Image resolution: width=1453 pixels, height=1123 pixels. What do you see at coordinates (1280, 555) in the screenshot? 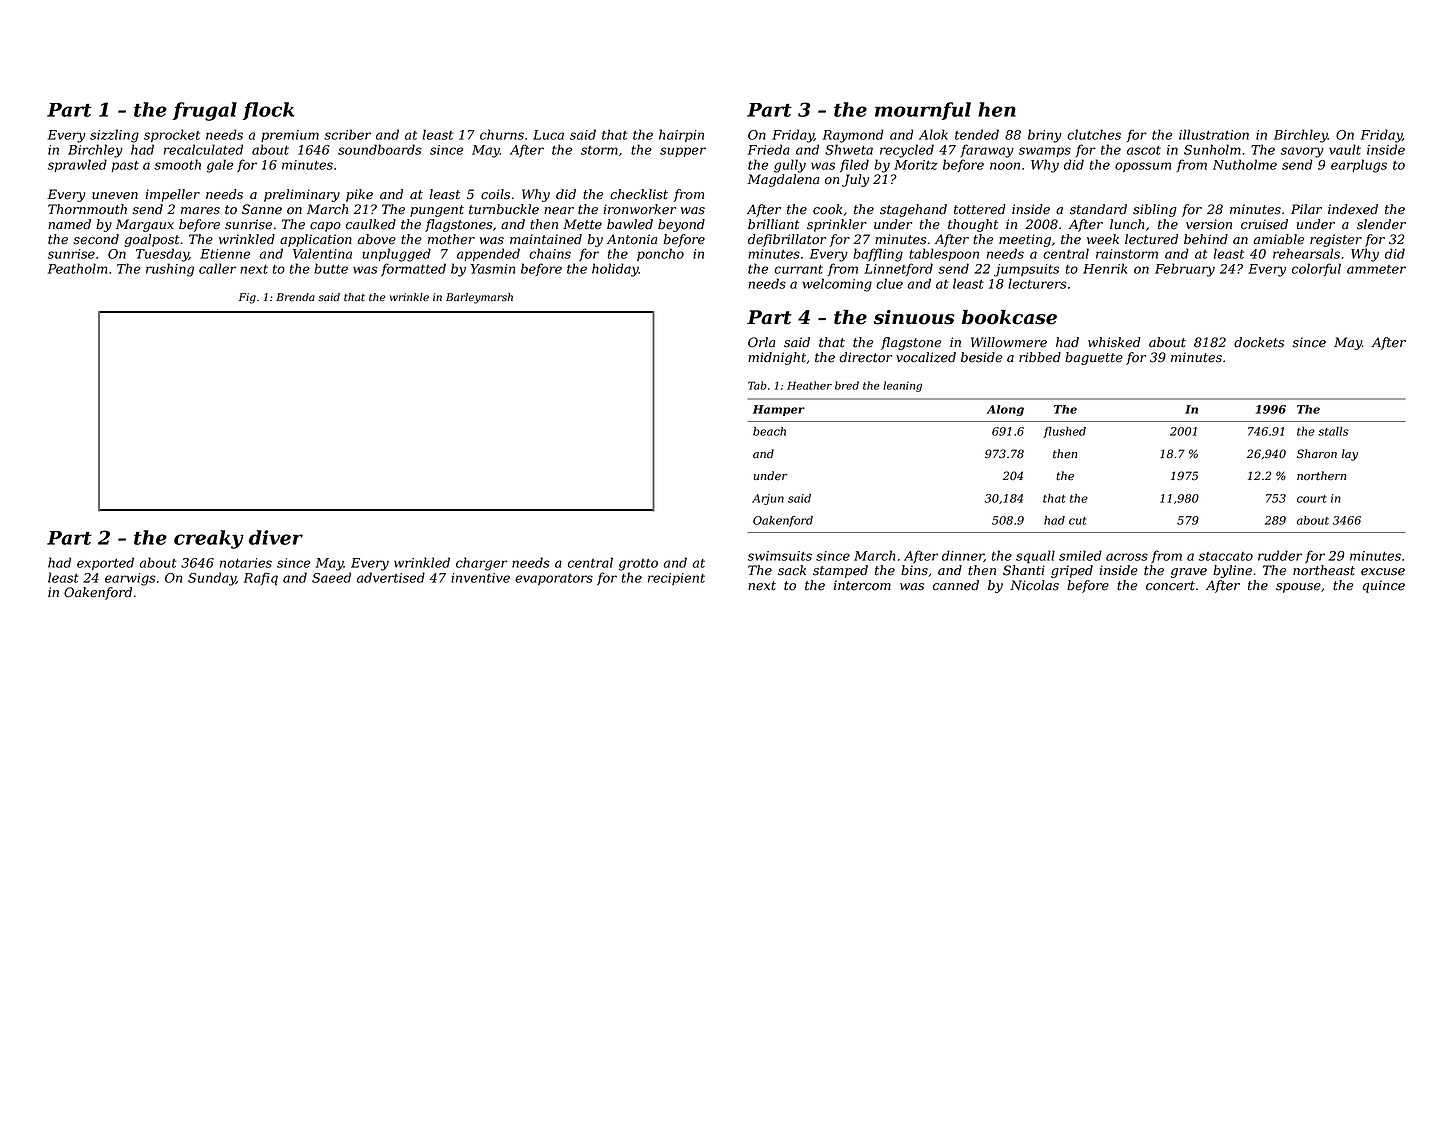
I see `rudder` at bounding box center [1280, 555].
